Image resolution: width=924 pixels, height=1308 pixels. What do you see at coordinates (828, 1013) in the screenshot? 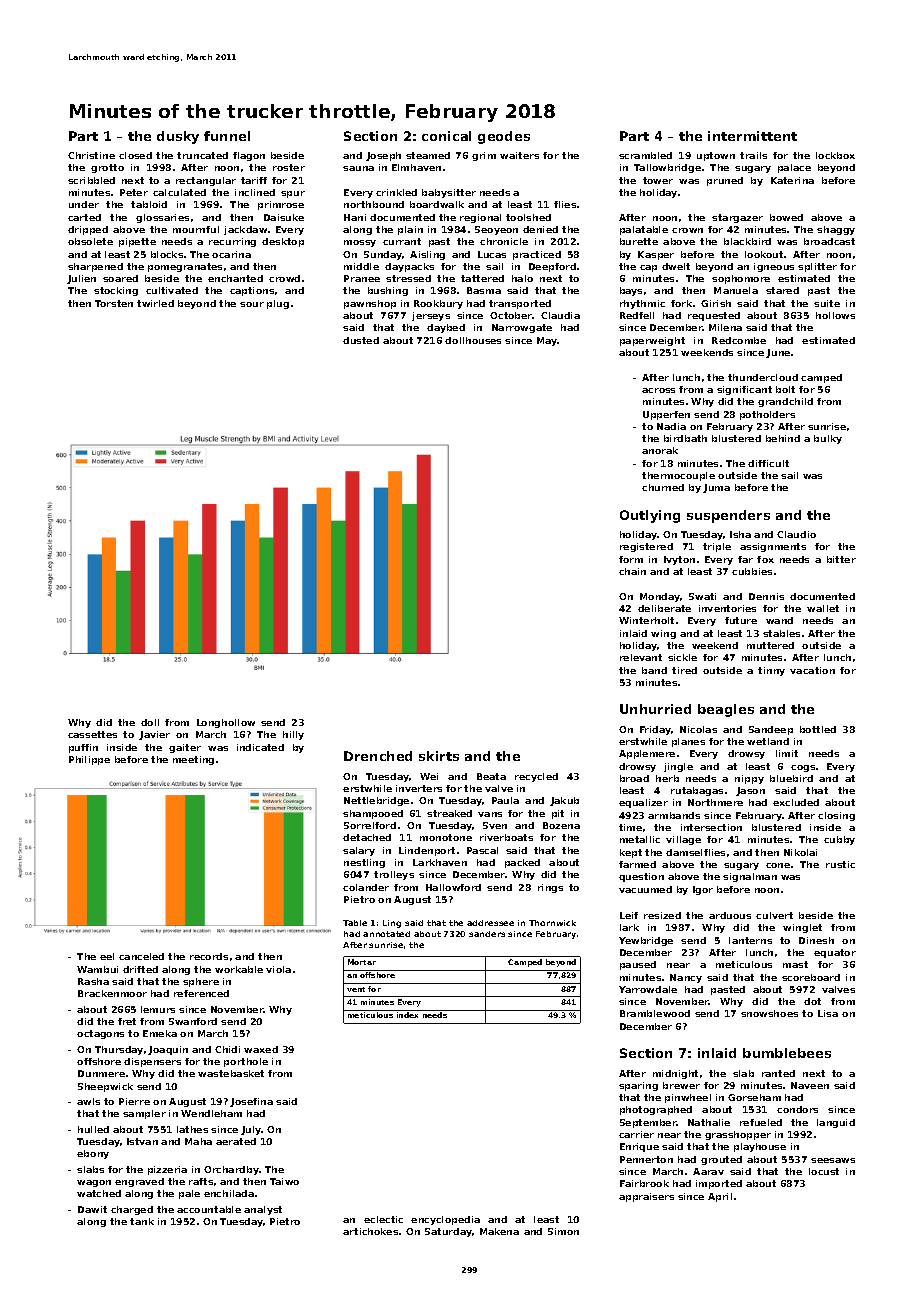
I see `Lisa` at bounding box center [828, 1013].
